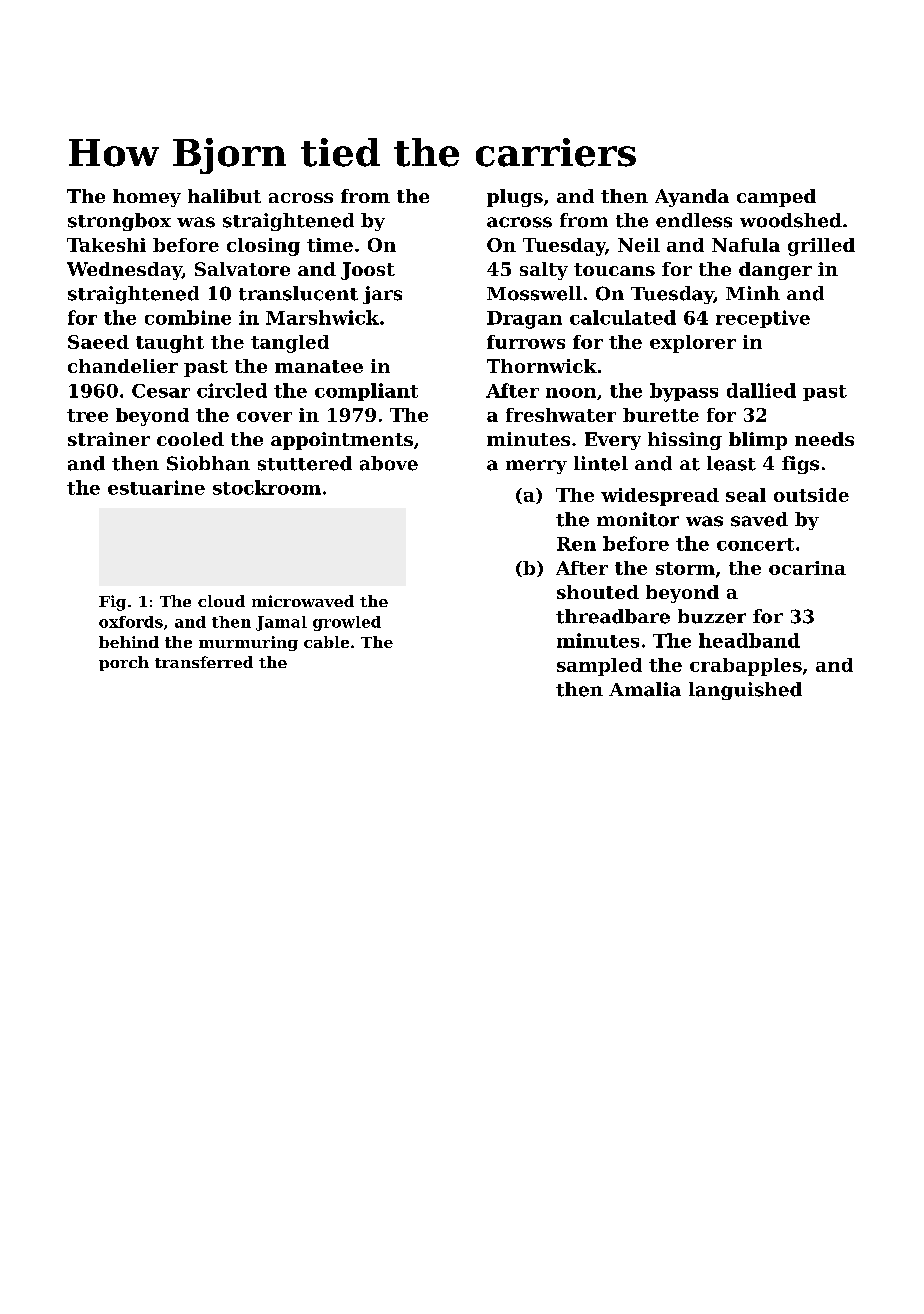  Describe the element at coordinates (124, 663) in the screenshot. I see `porch` at that location.
